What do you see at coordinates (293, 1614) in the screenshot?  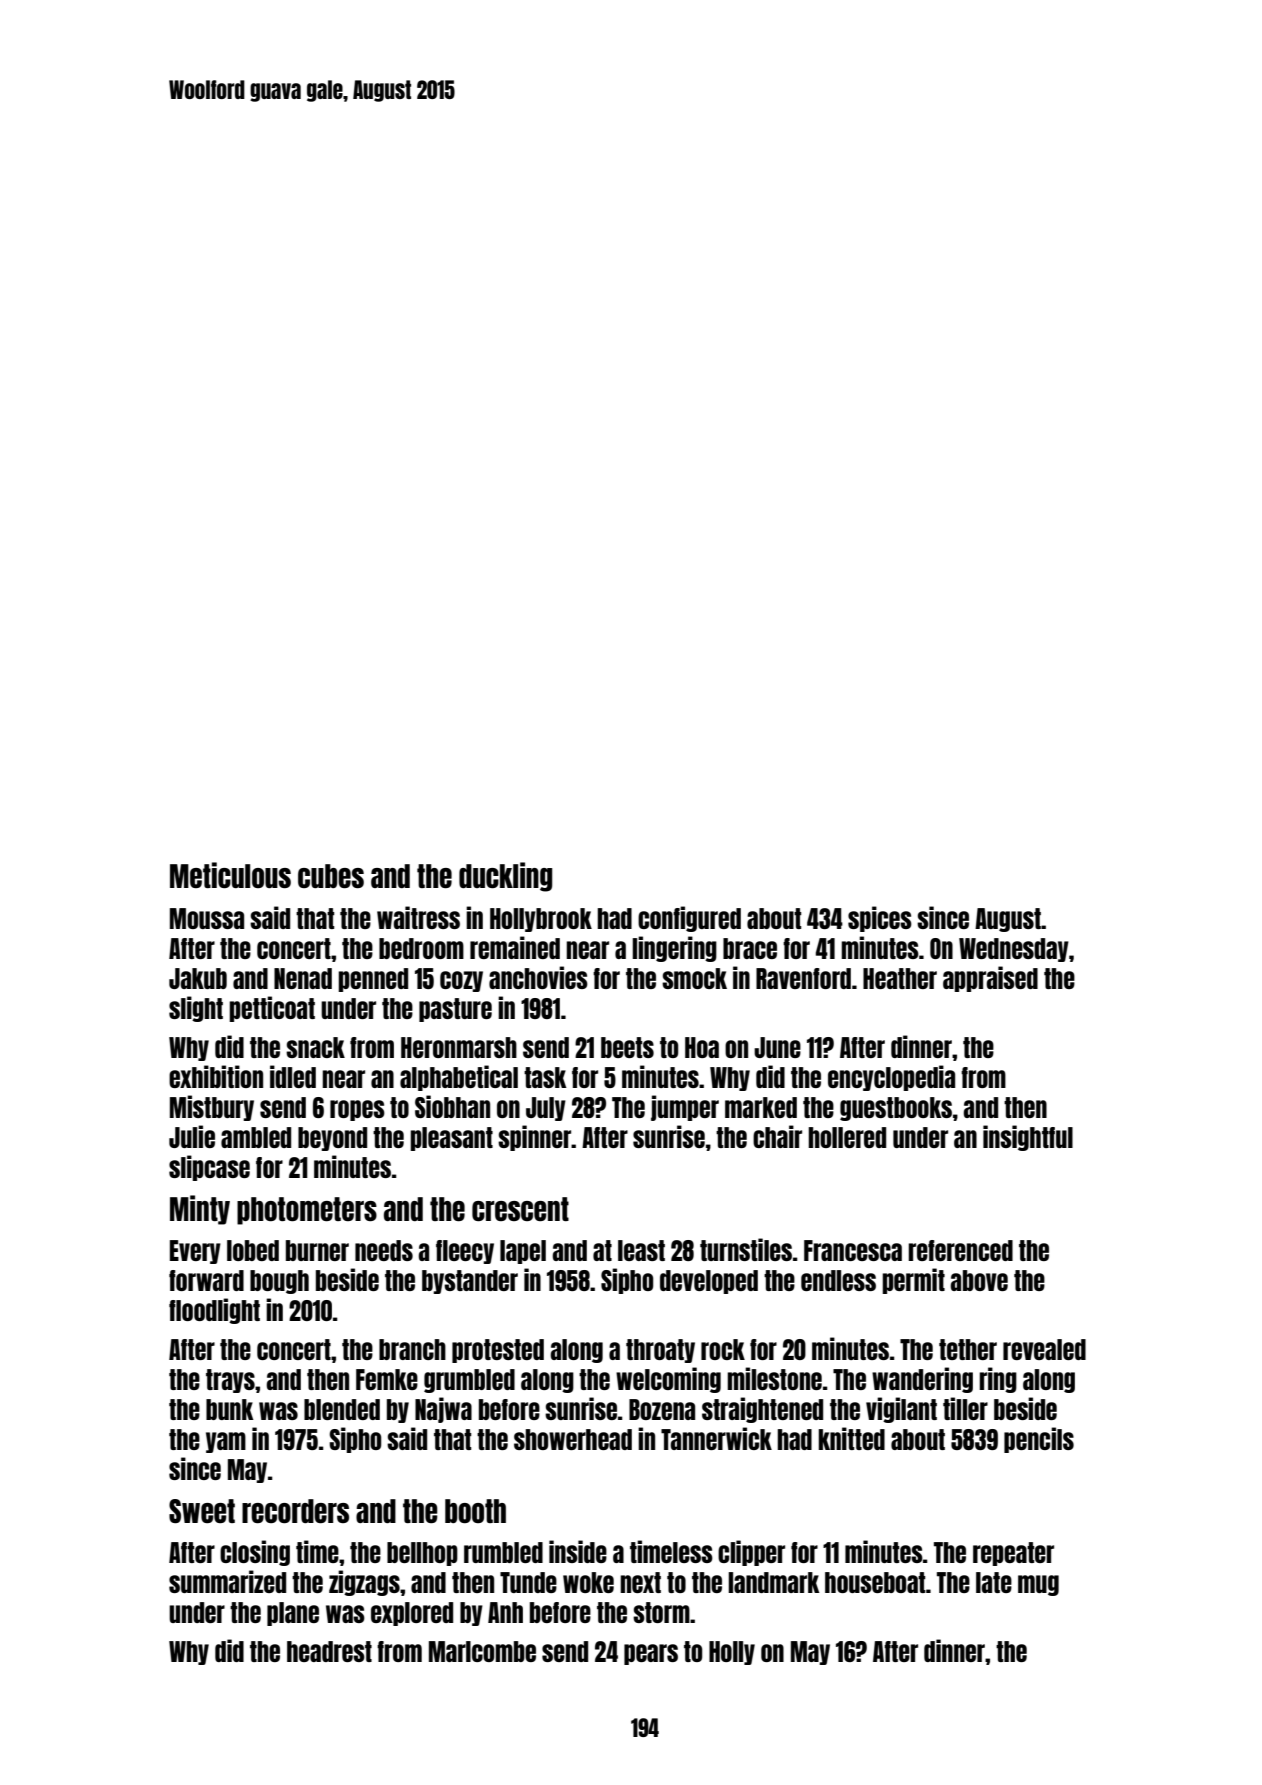 I see `plane` at bounding box center [293, 1614].
